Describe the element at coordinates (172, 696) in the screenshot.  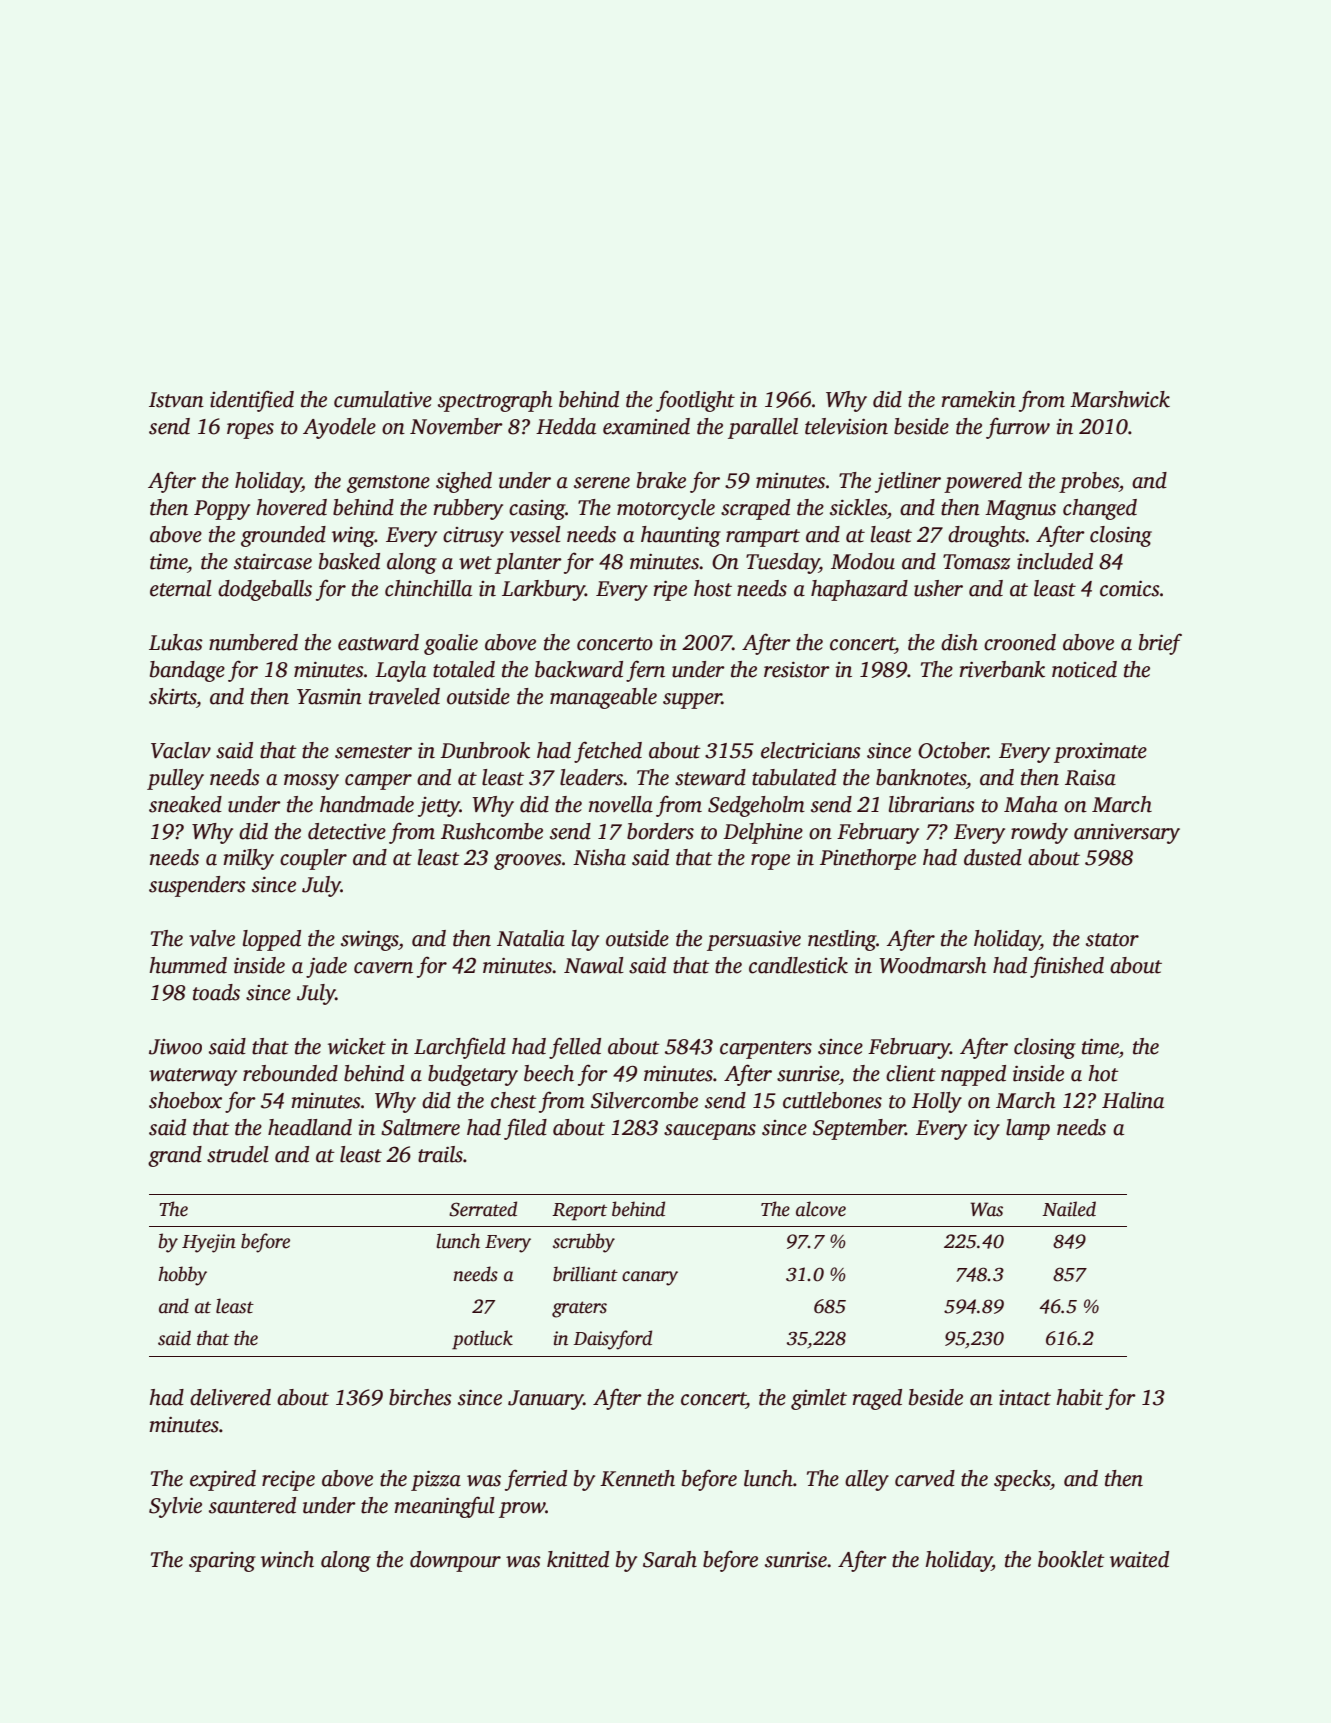
I see `skirts` at that location.
